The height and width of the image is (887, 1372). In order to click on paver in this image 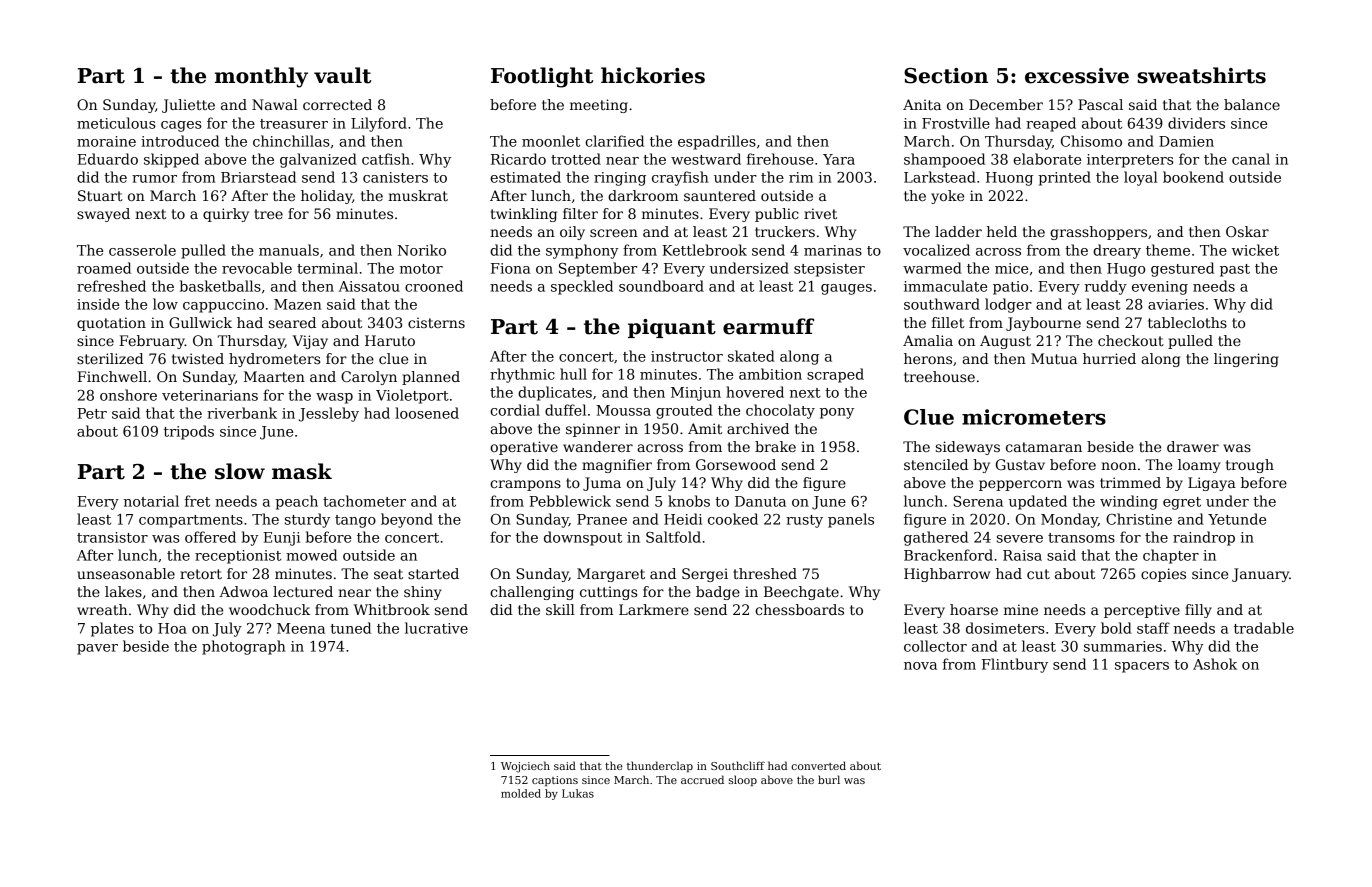, I will do `click(97, 649)`.
